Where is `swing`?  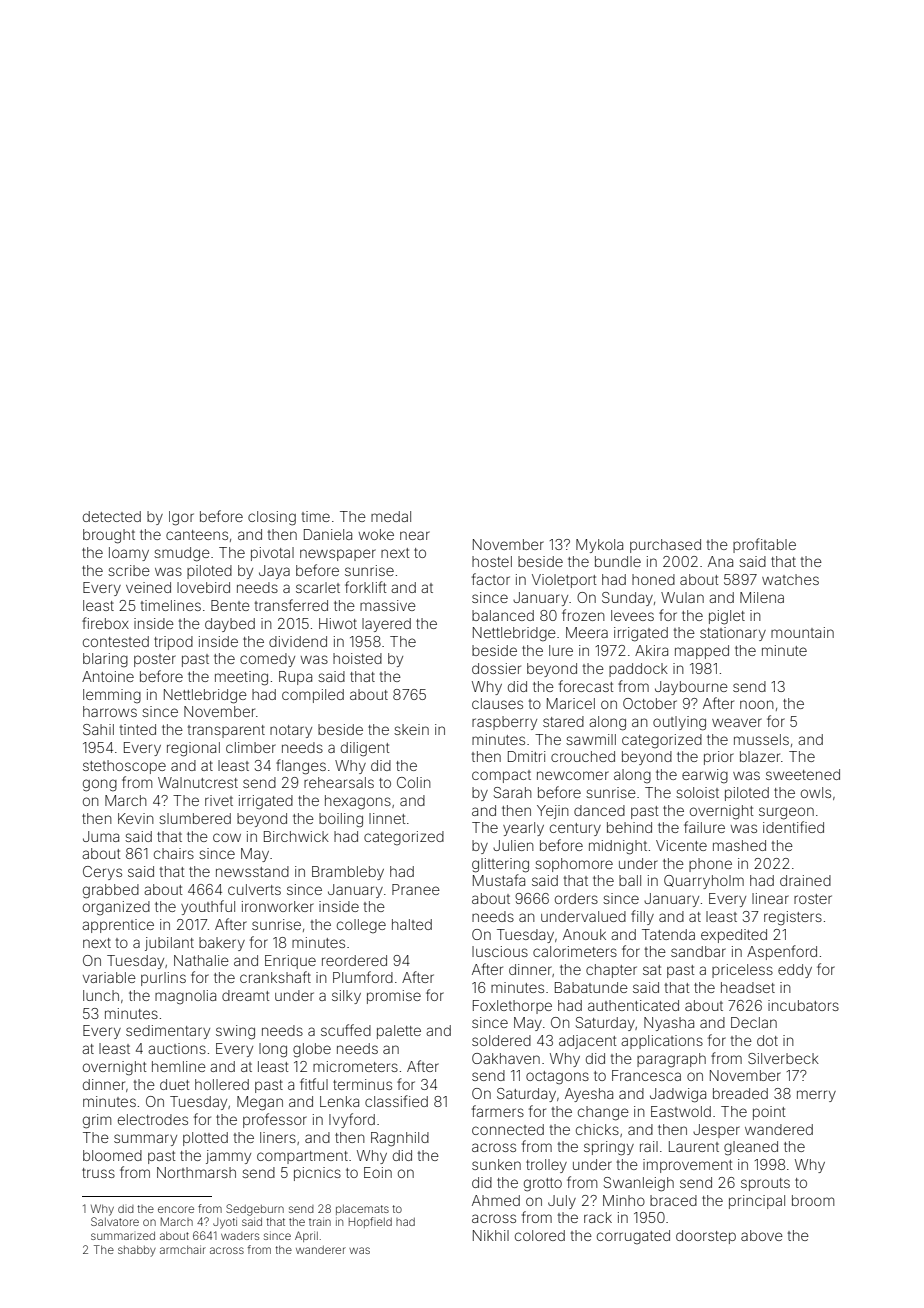
swing is located at coordinates (235, 1032).
